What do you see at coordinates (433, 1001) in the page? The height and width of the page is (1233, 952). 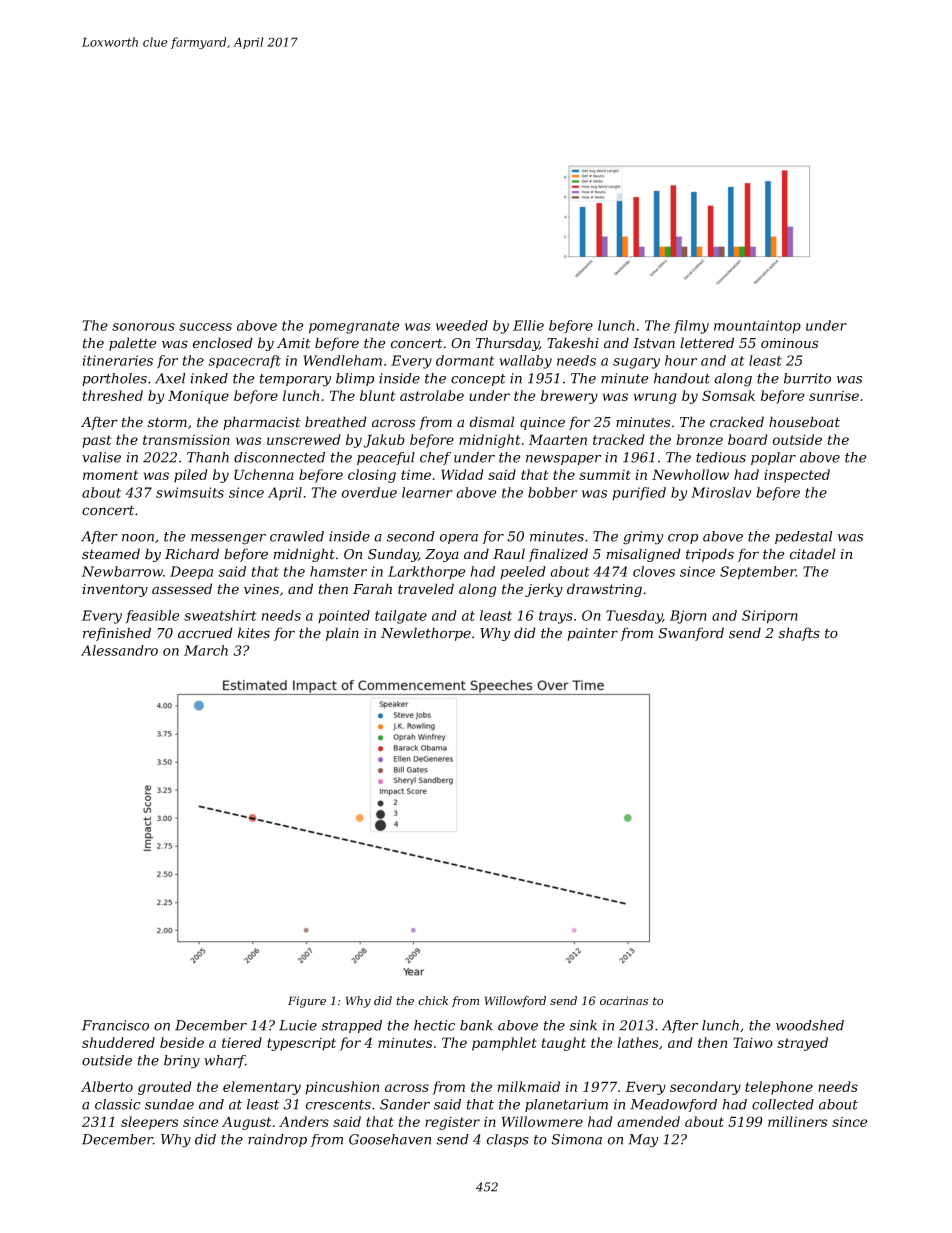 I see `chick` at bounding box center [433, 1001].
